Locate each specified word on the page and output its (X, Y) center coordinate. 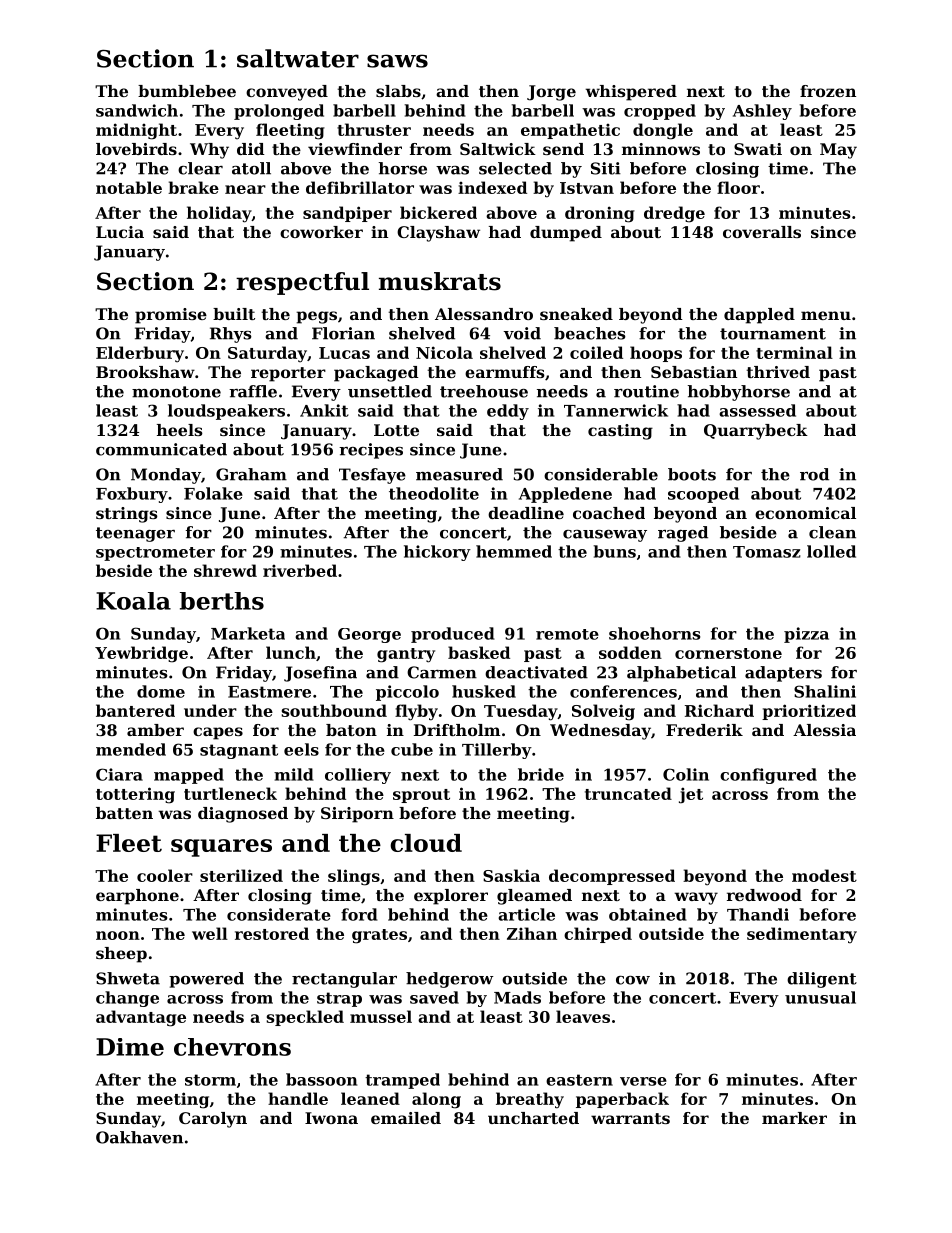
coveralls (762, 232)
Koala (133, 601)
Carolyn (213, 1120)
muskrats (440, 281)
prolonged (279, 112)
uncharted (533, 1118)
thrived (778, 372)
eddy (508, 412)
